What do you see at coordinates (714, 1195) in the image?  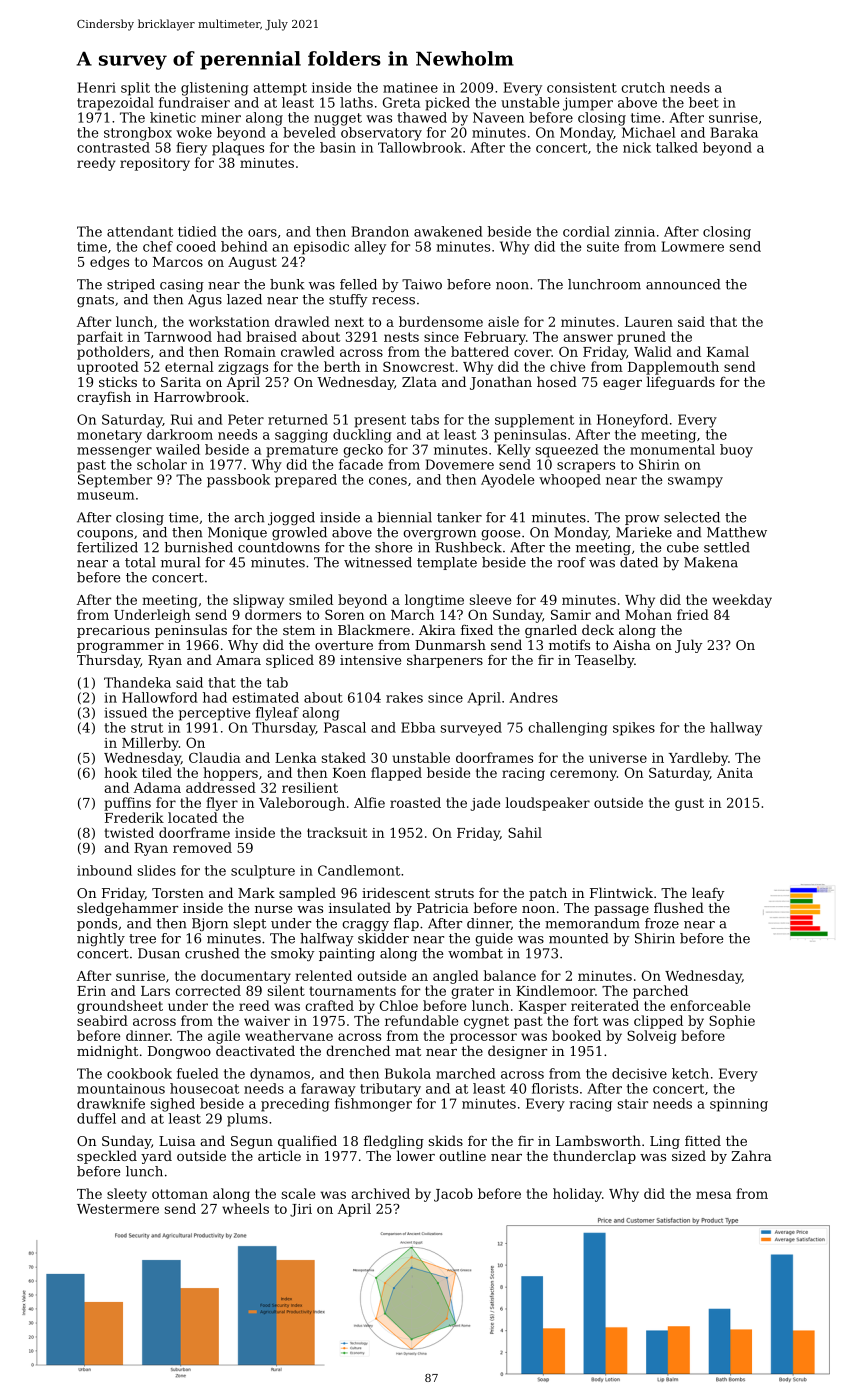 I see `mesa` at bounding box center [714, 1195].
